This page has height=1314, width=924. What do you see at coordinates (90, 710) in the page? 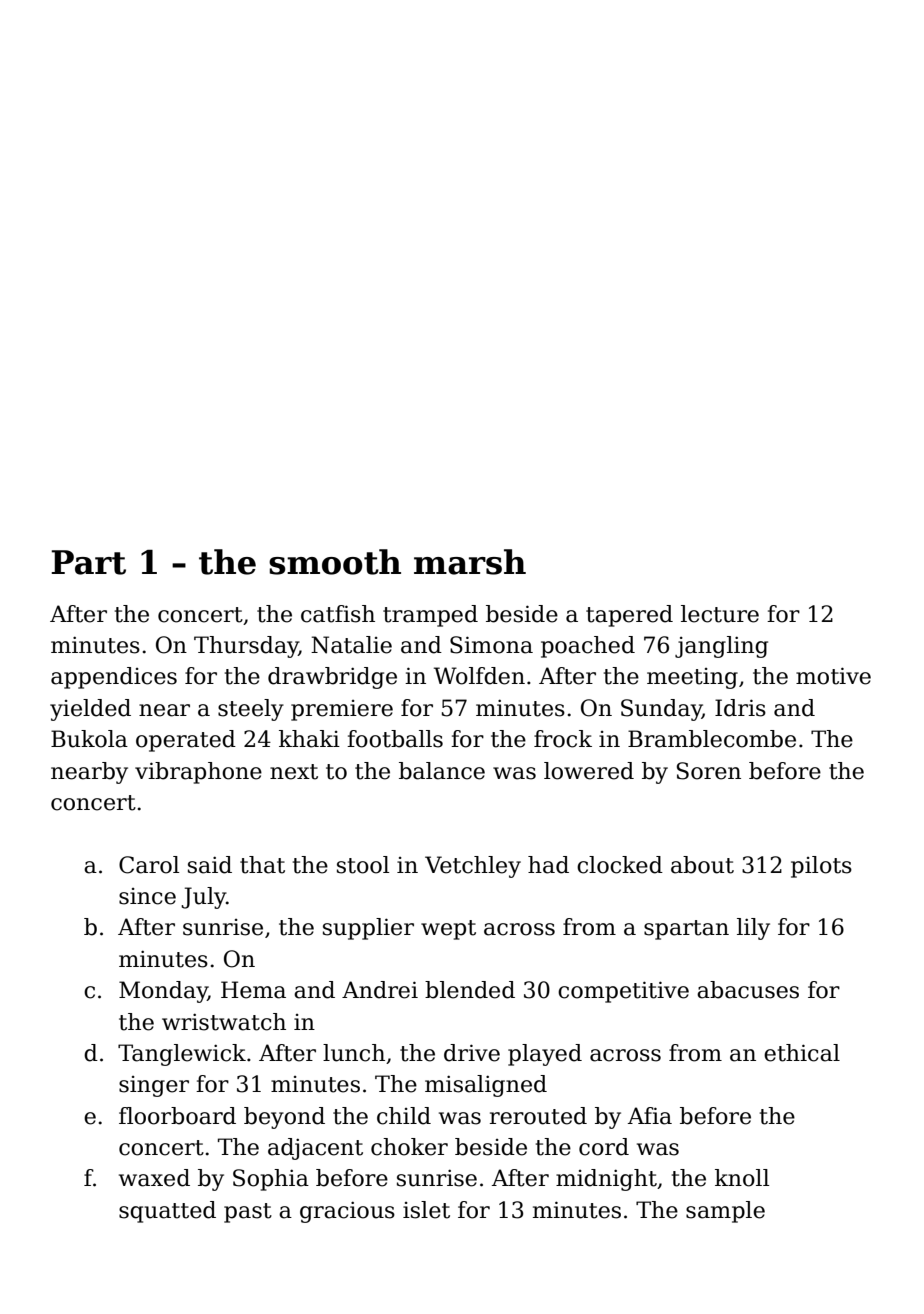
I see `yielded` at bounding box center [90, 710].
